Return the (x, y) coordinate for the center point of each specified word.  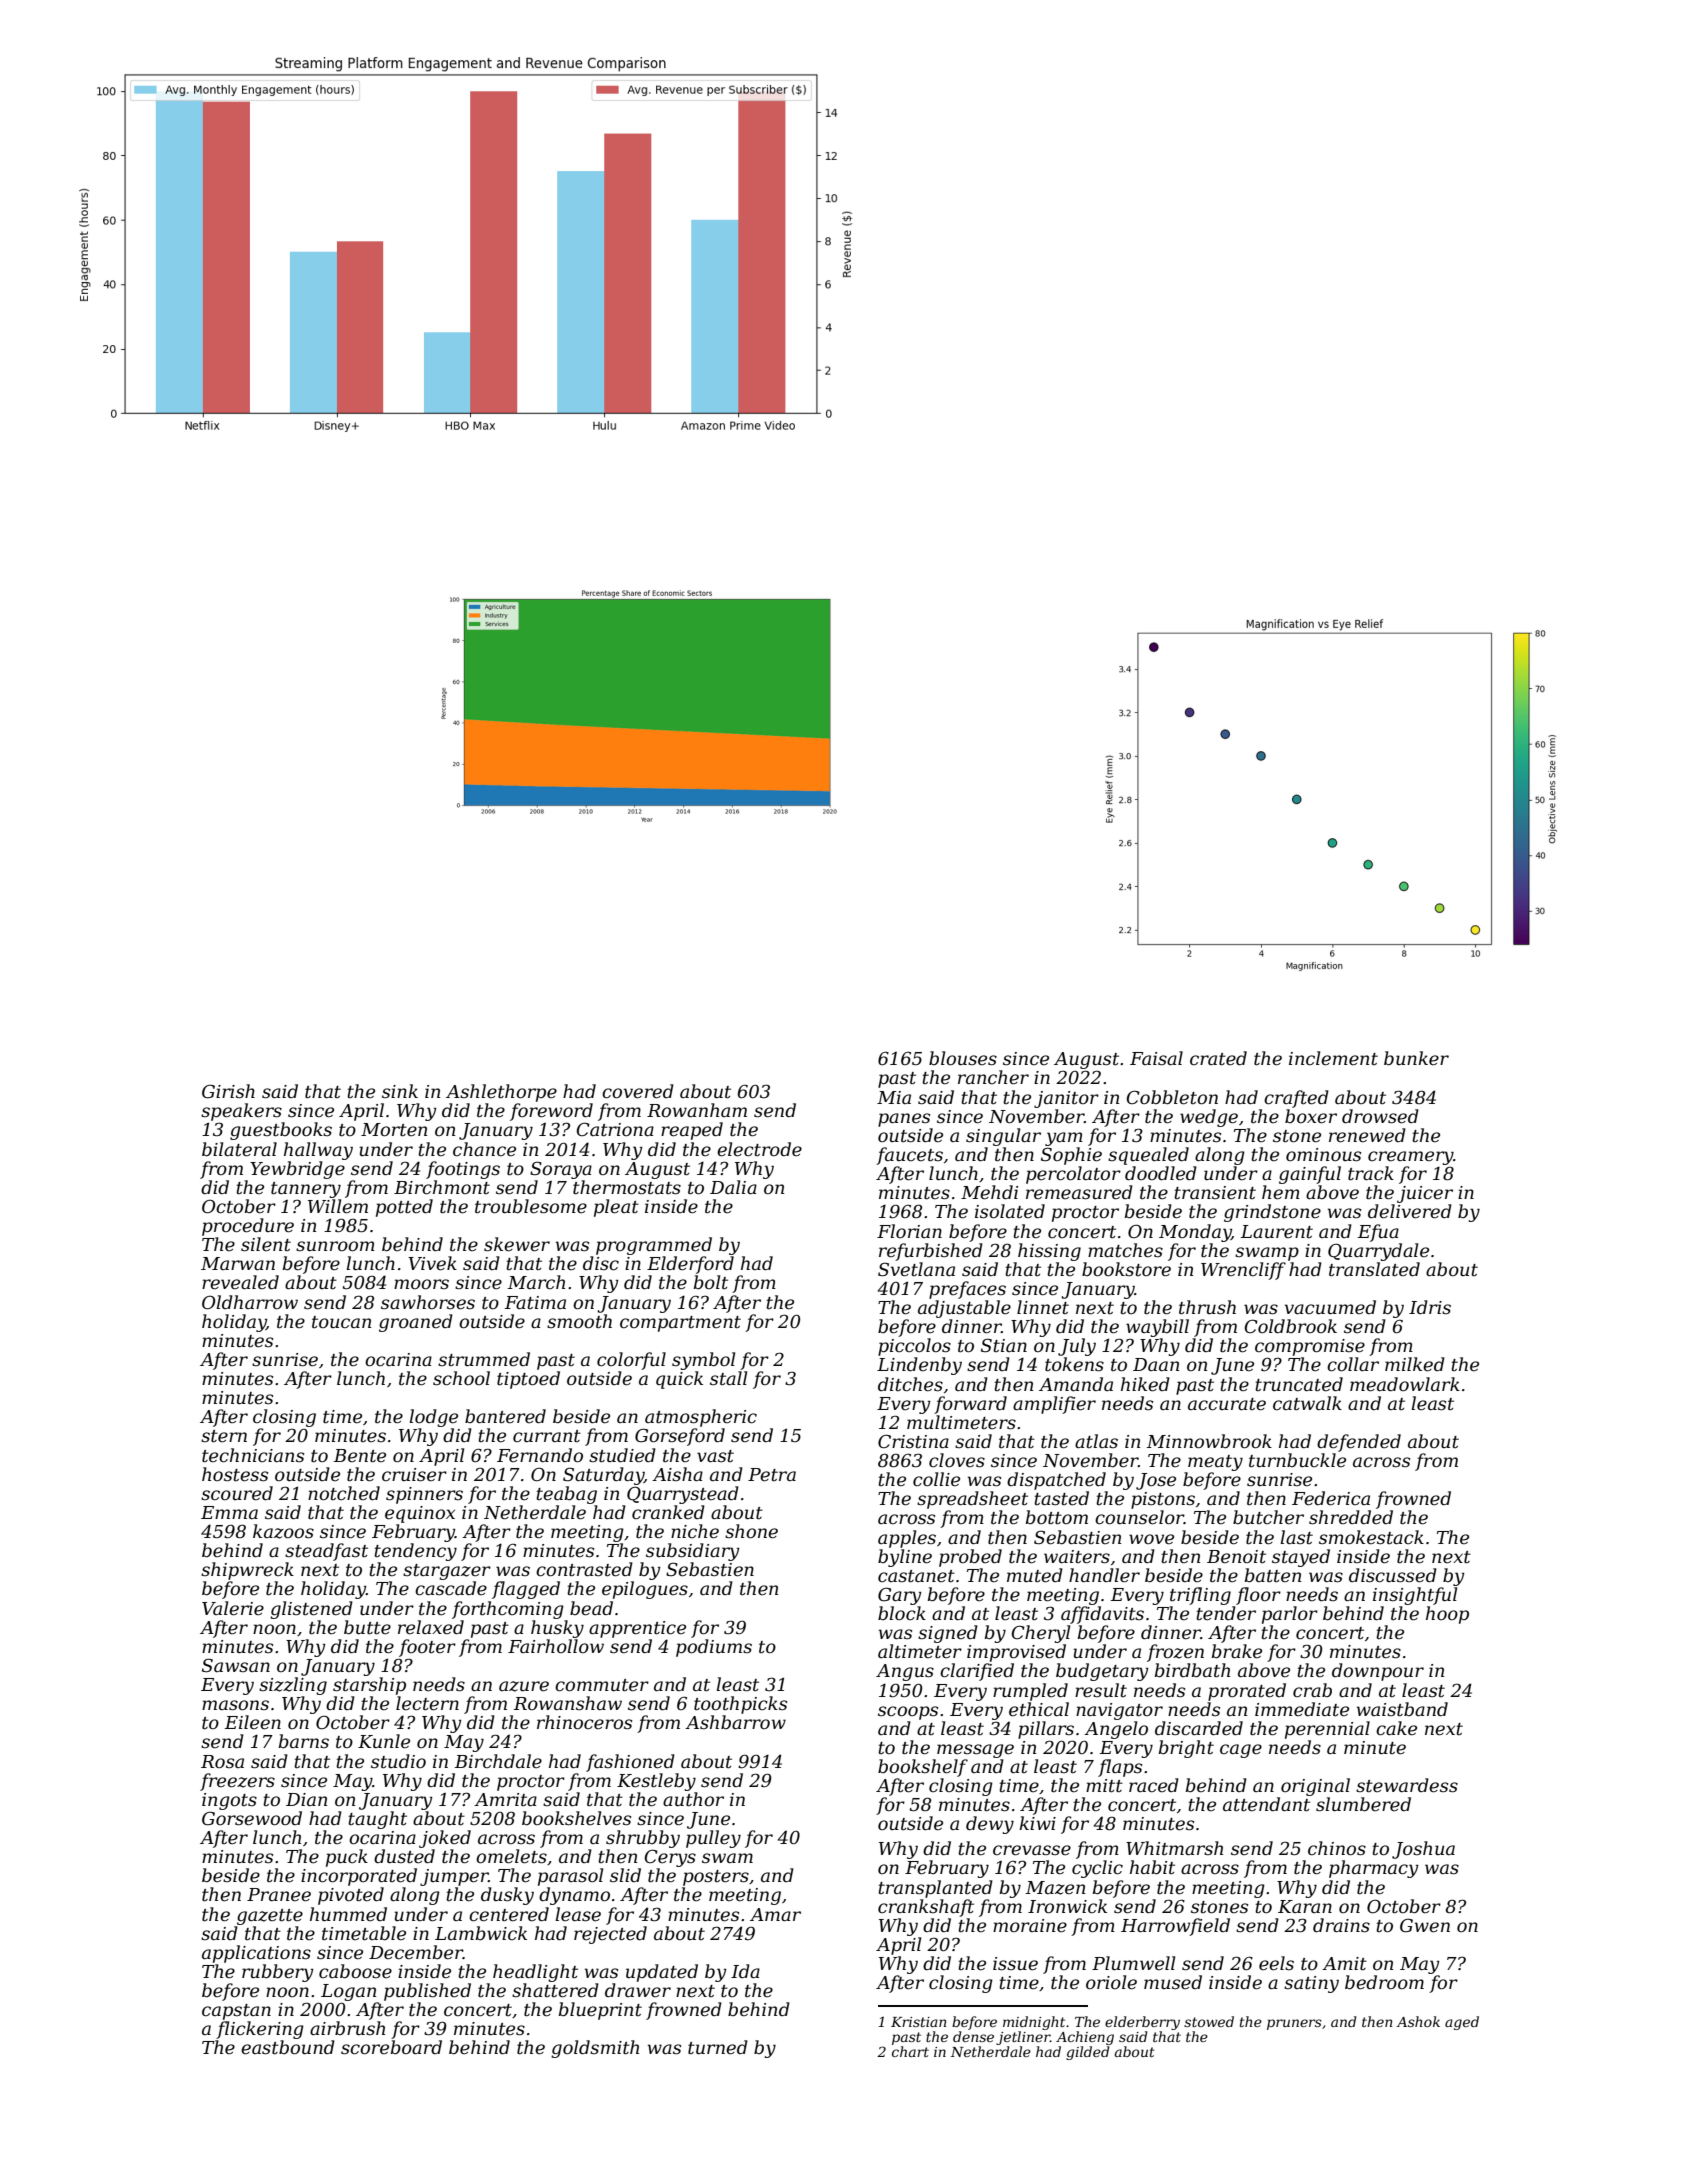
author (693, 1799)
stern (224, 1436)
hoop (1447, 1615)
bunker (1416, 1058)
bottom (1057, 1517)
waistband (1402, 1709)
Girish (228, 1091)
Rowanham (697, 1110)
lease (578, 1914)
